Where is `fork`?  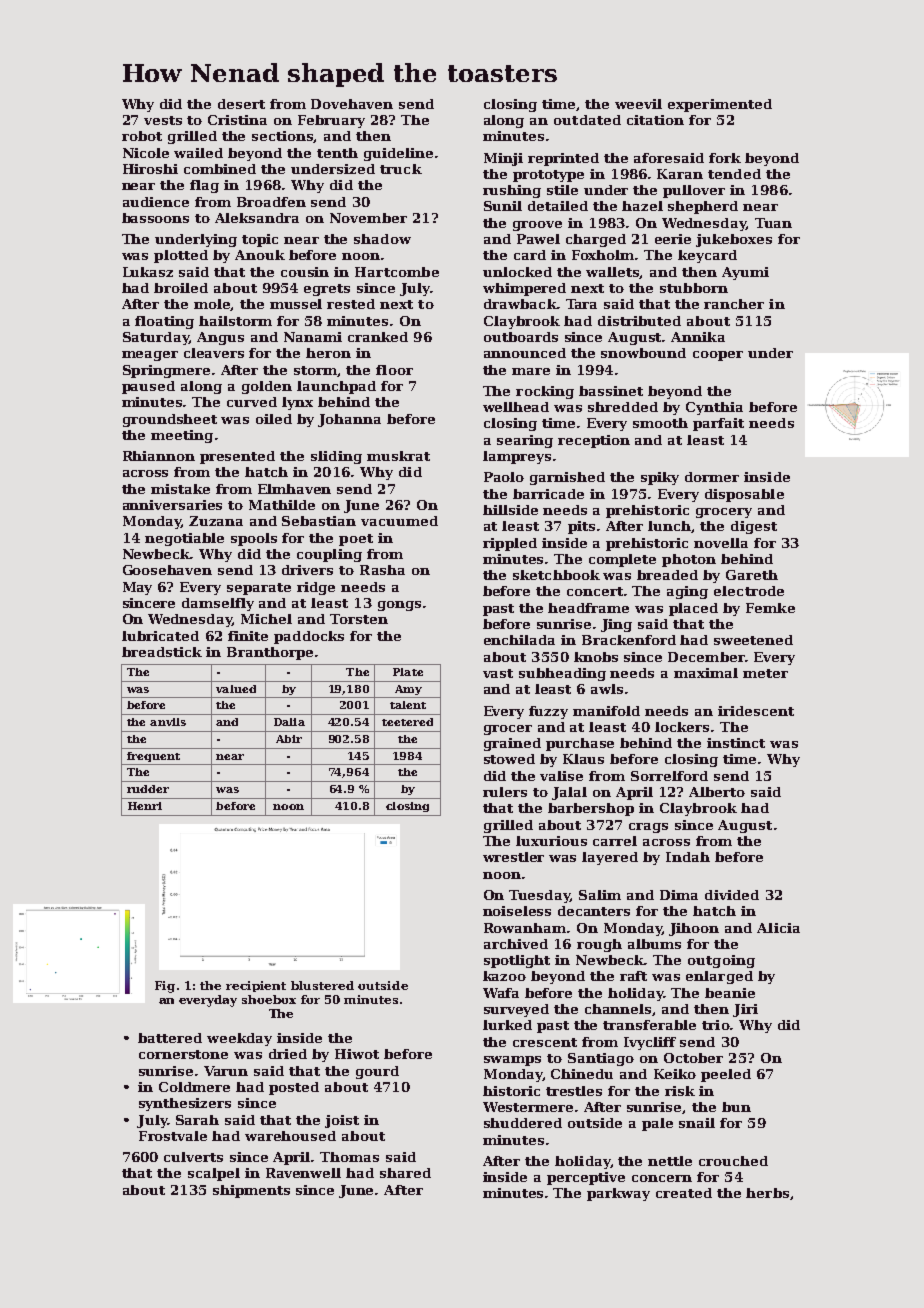 fork is located at coordinates (725, 158).
